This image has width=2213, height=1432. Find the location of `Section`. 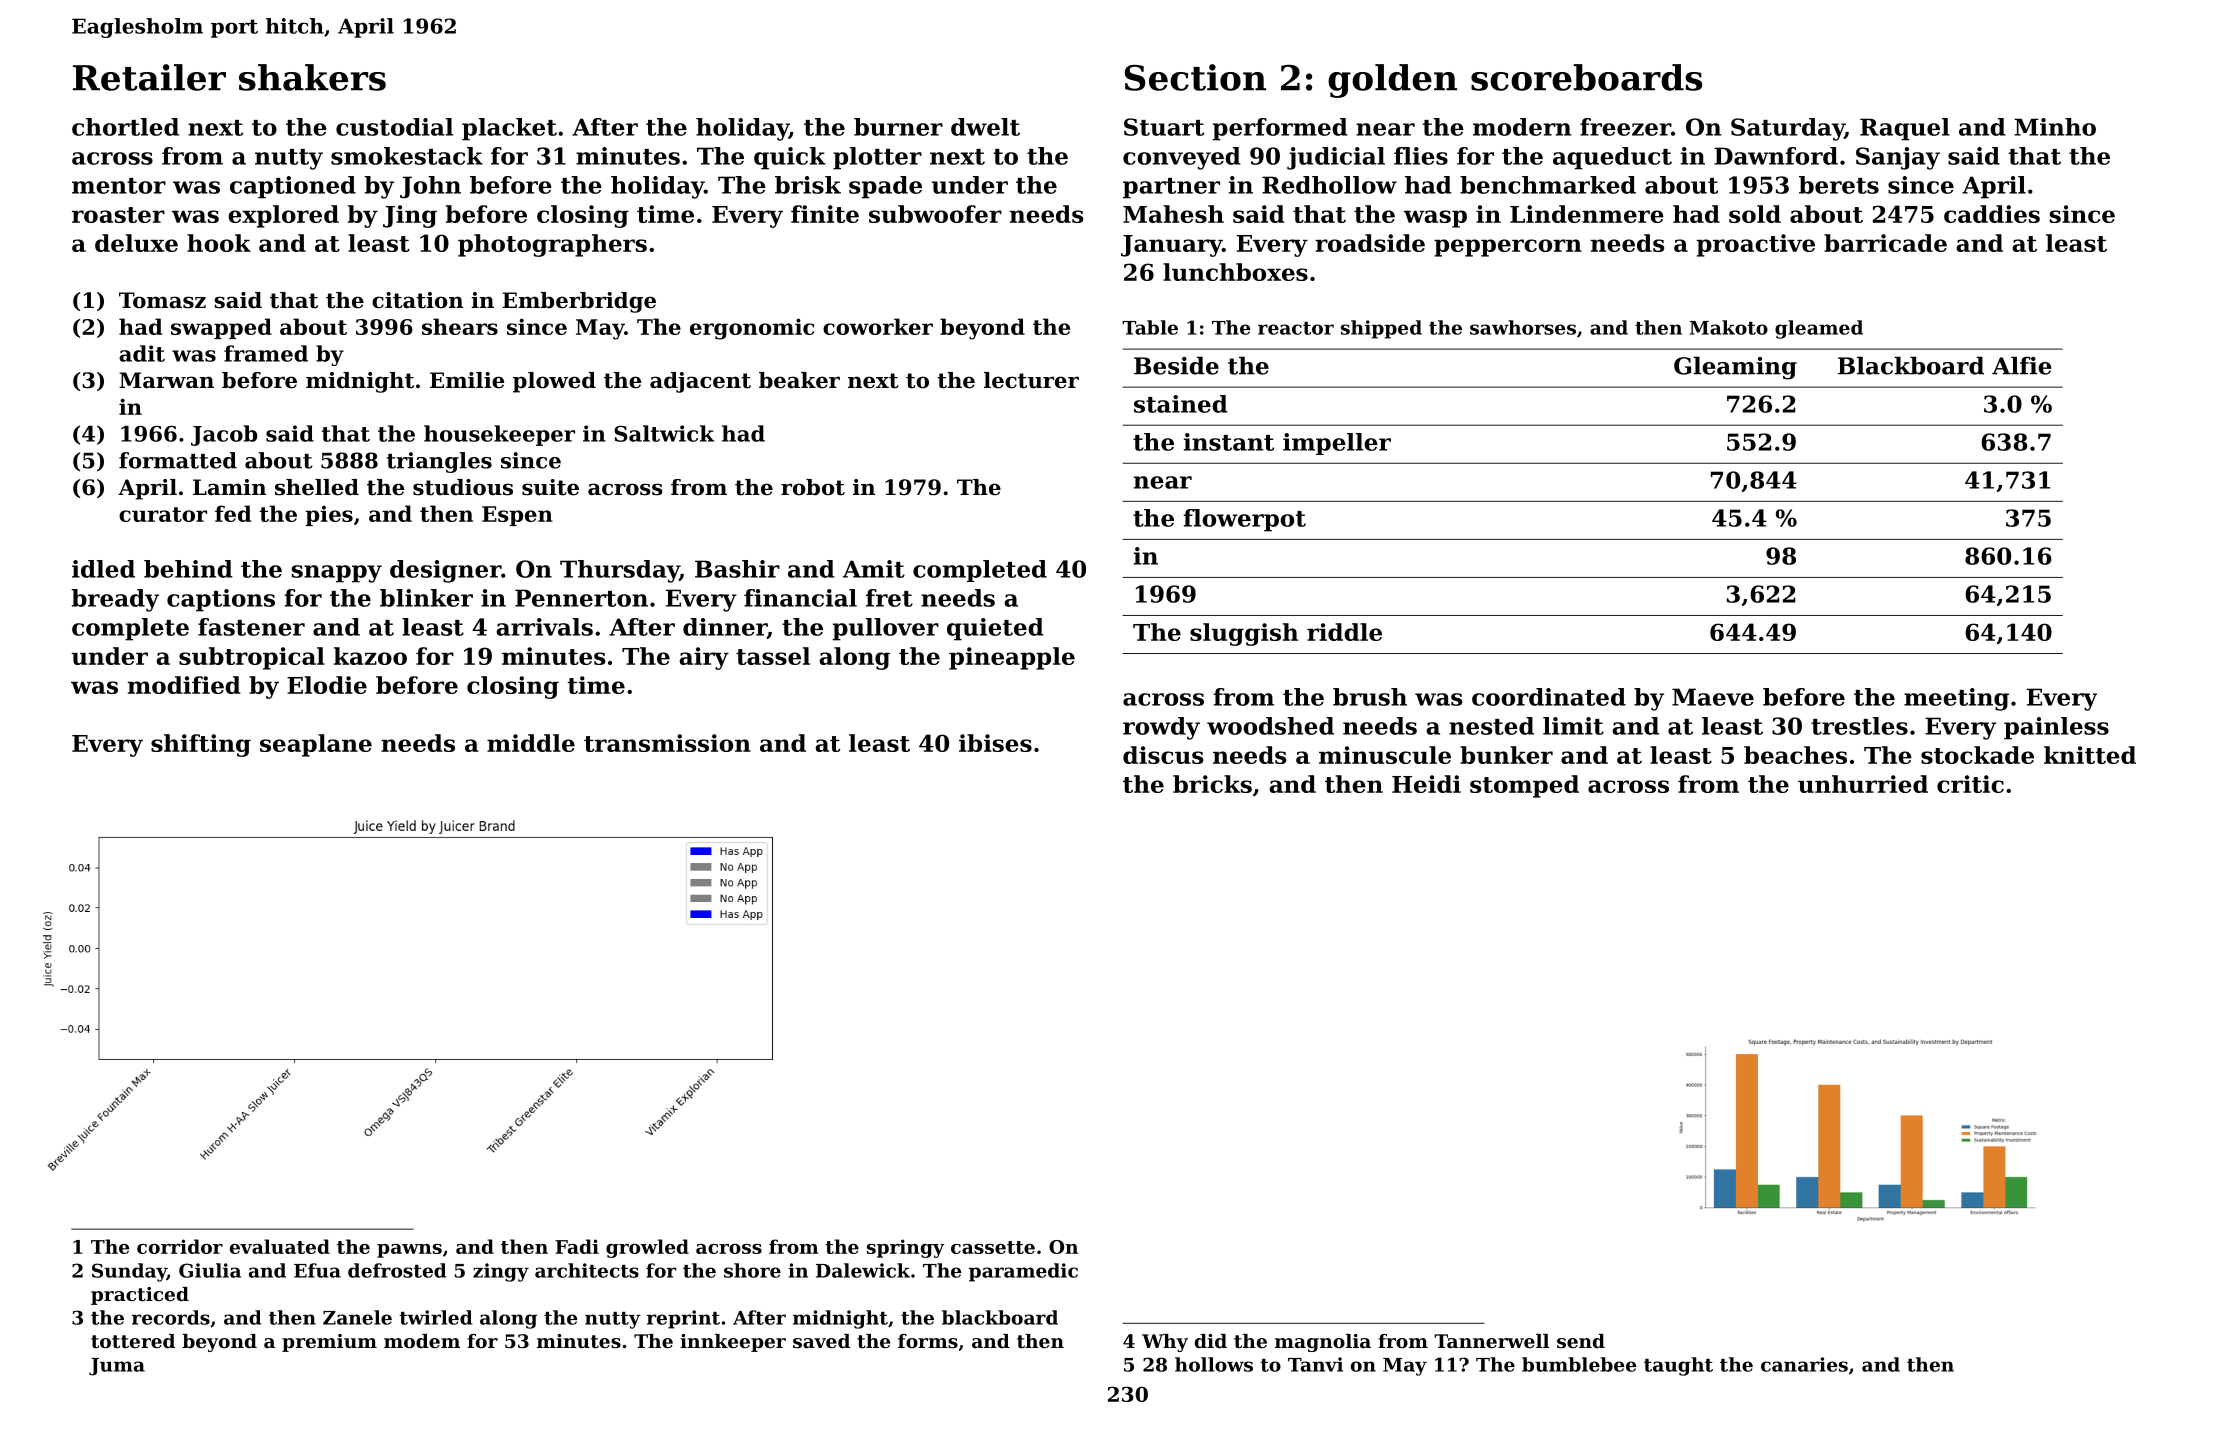

Section is located at coordinates (1195, 77).
